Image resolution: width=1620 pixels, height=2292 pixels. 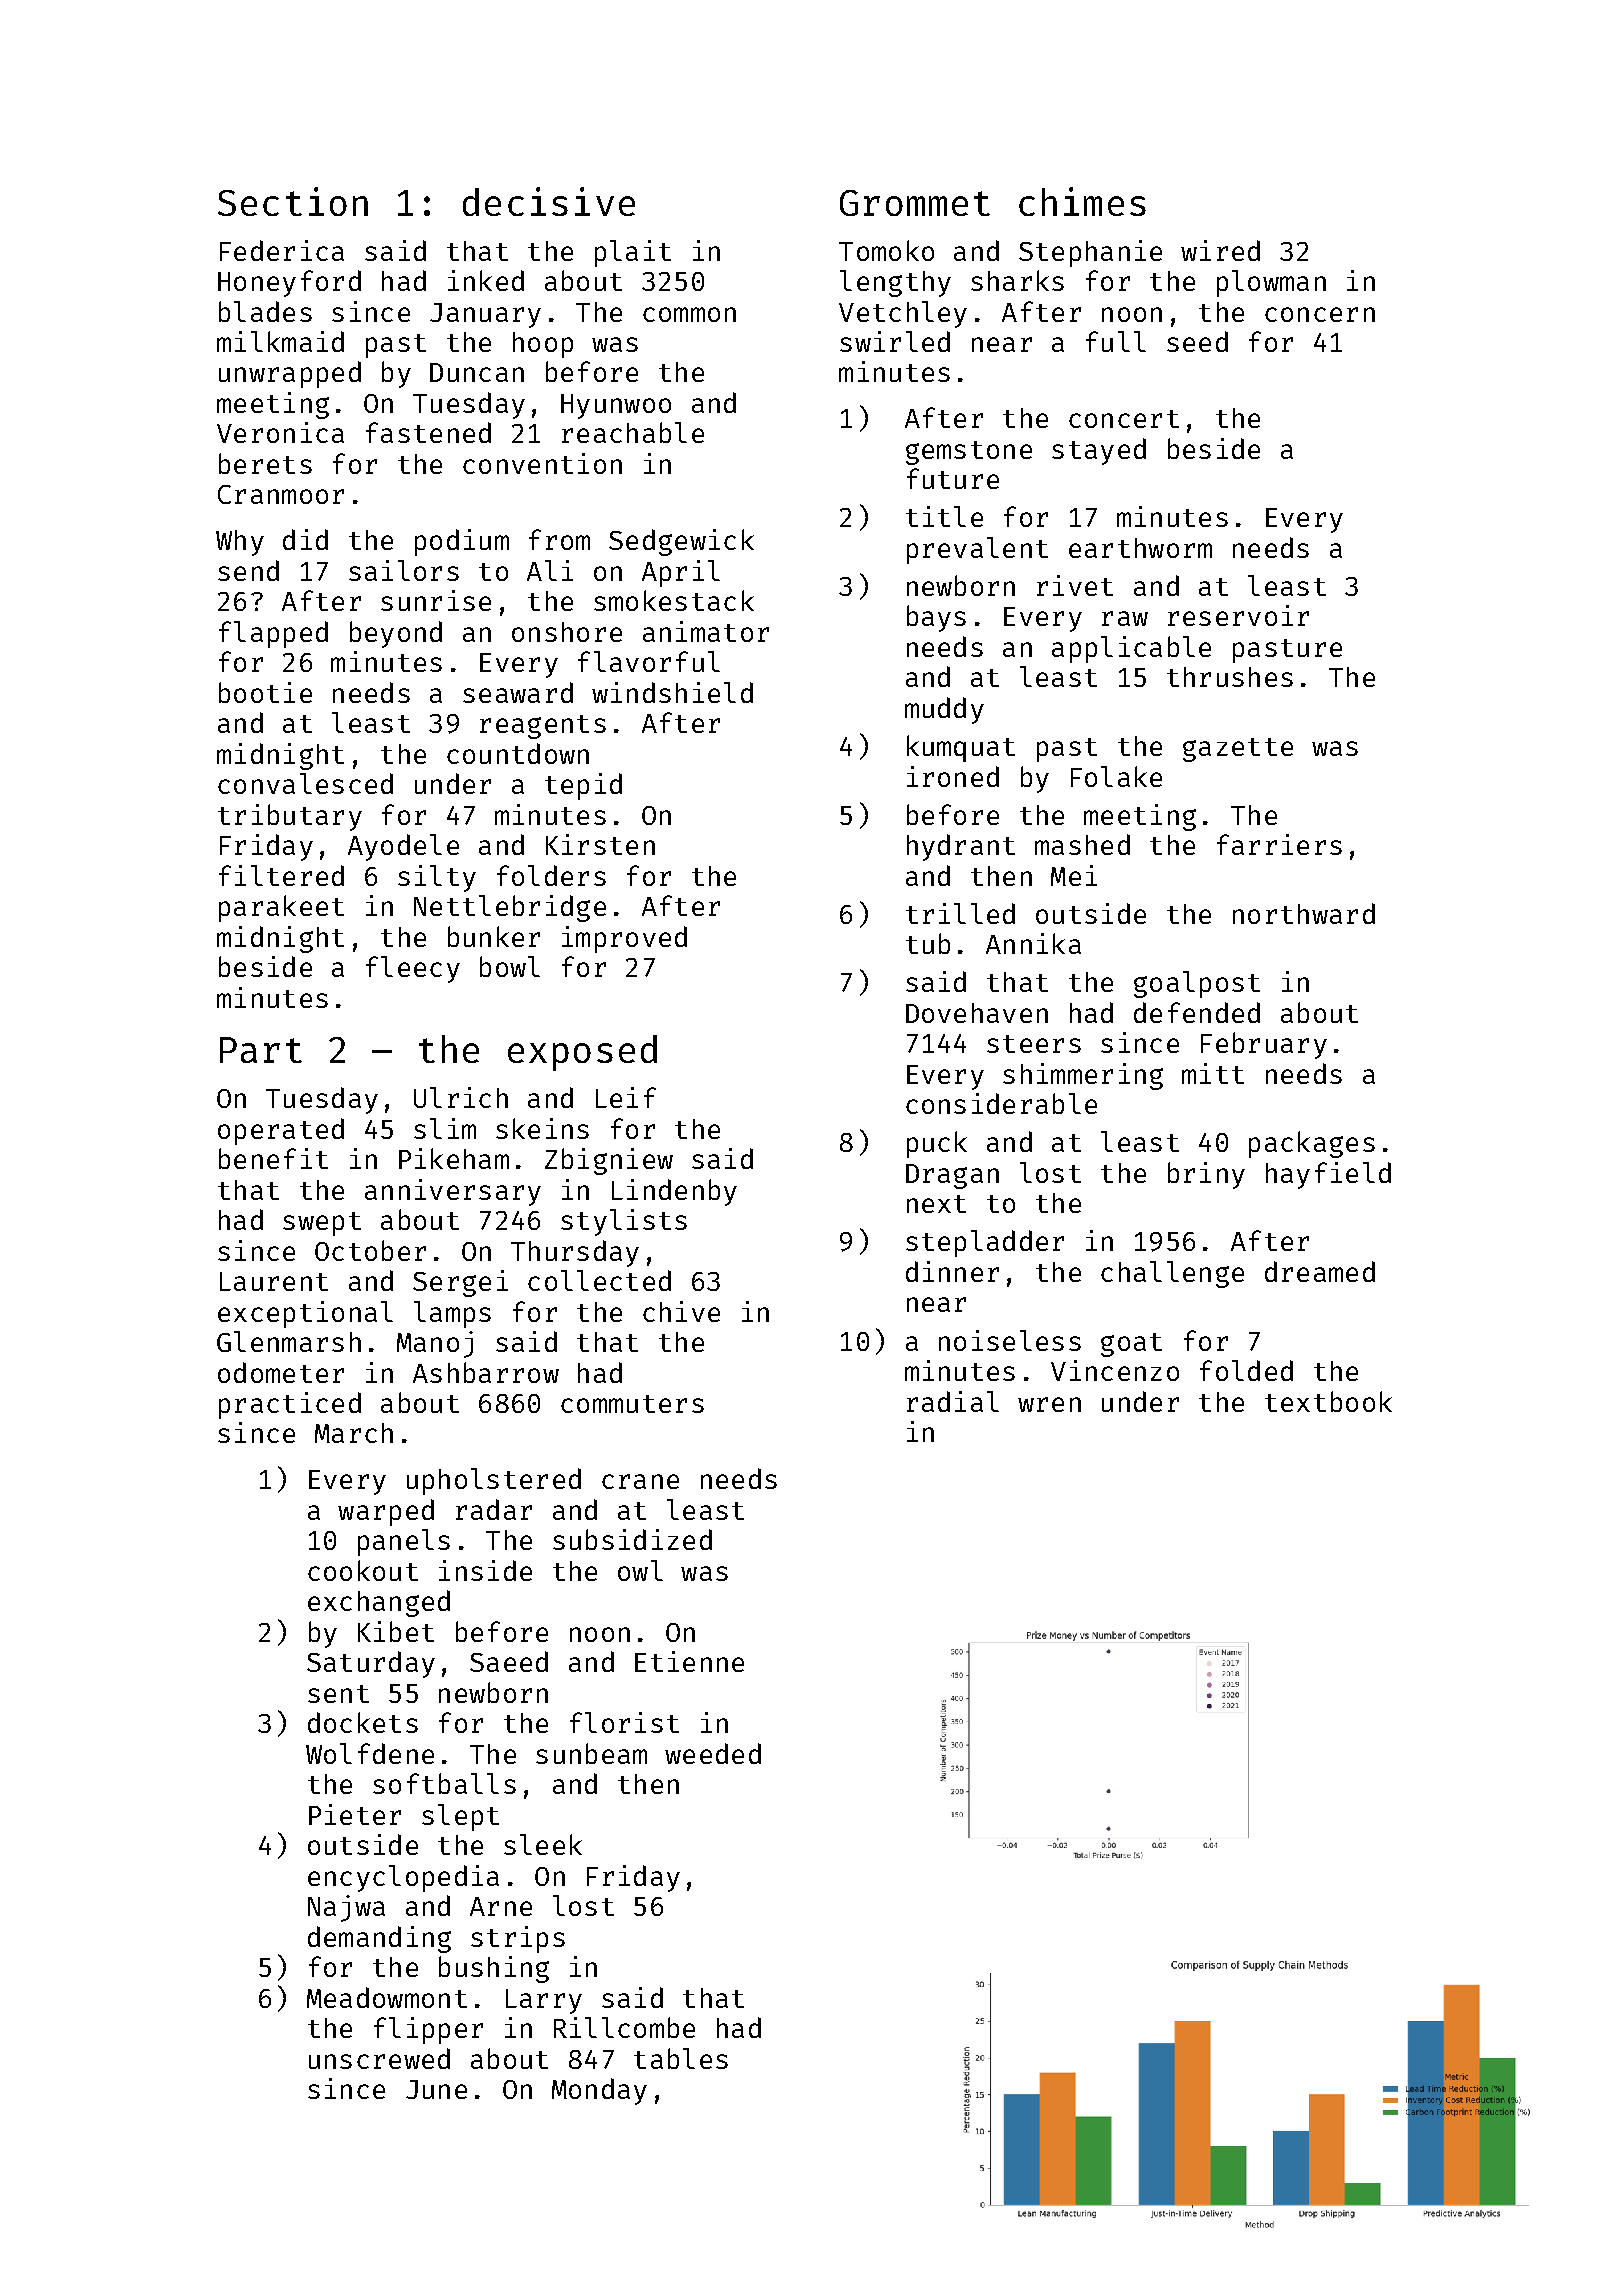 I want to click on seed, so click(x=1197, y=341).
